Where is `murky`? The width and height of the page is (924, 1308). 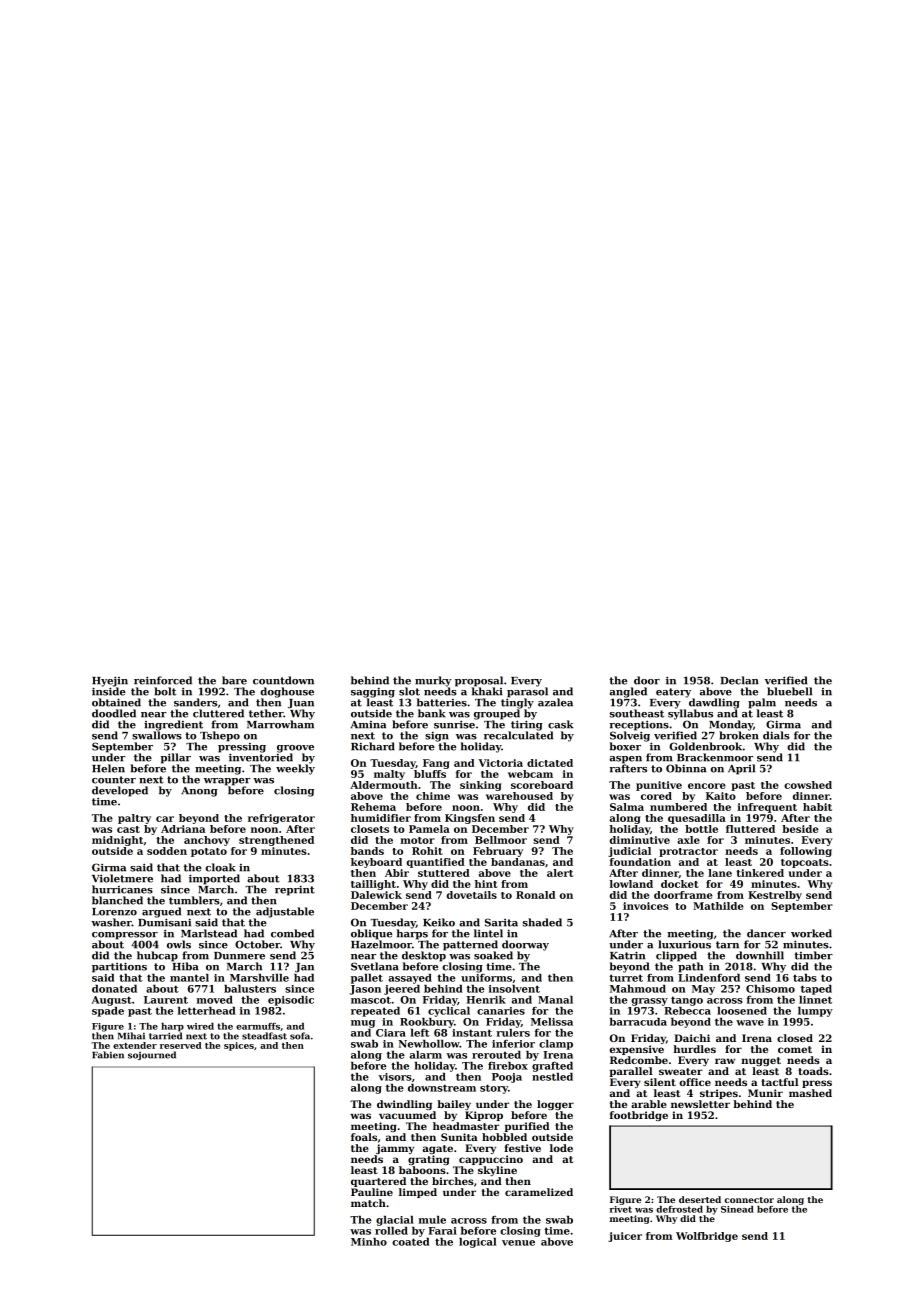 murky is located at coordinates (433, 681).
